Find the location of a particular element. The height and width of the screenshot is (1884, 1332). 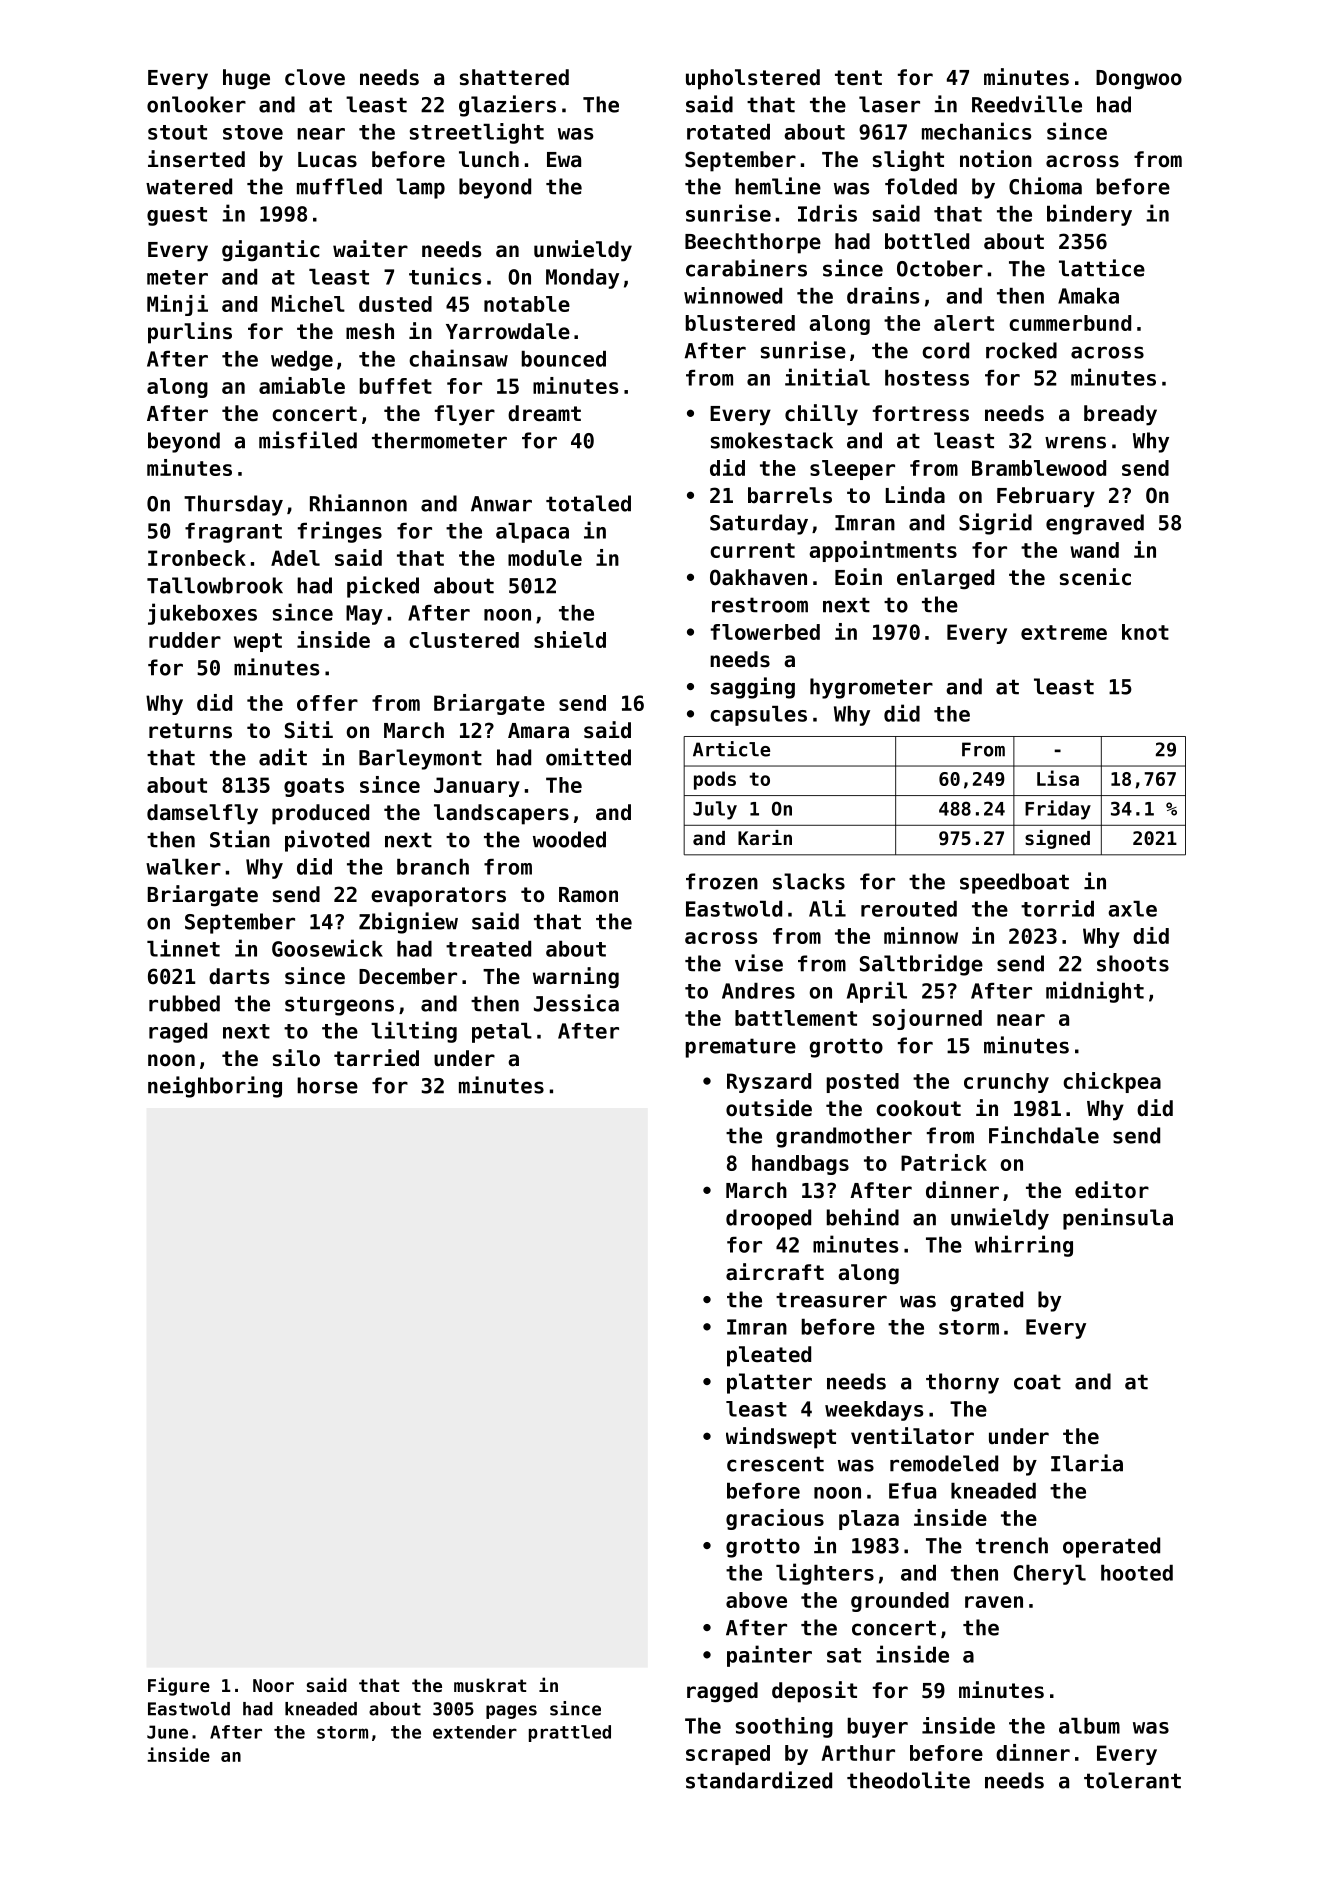

warning is located at coordinates (576, 978).
